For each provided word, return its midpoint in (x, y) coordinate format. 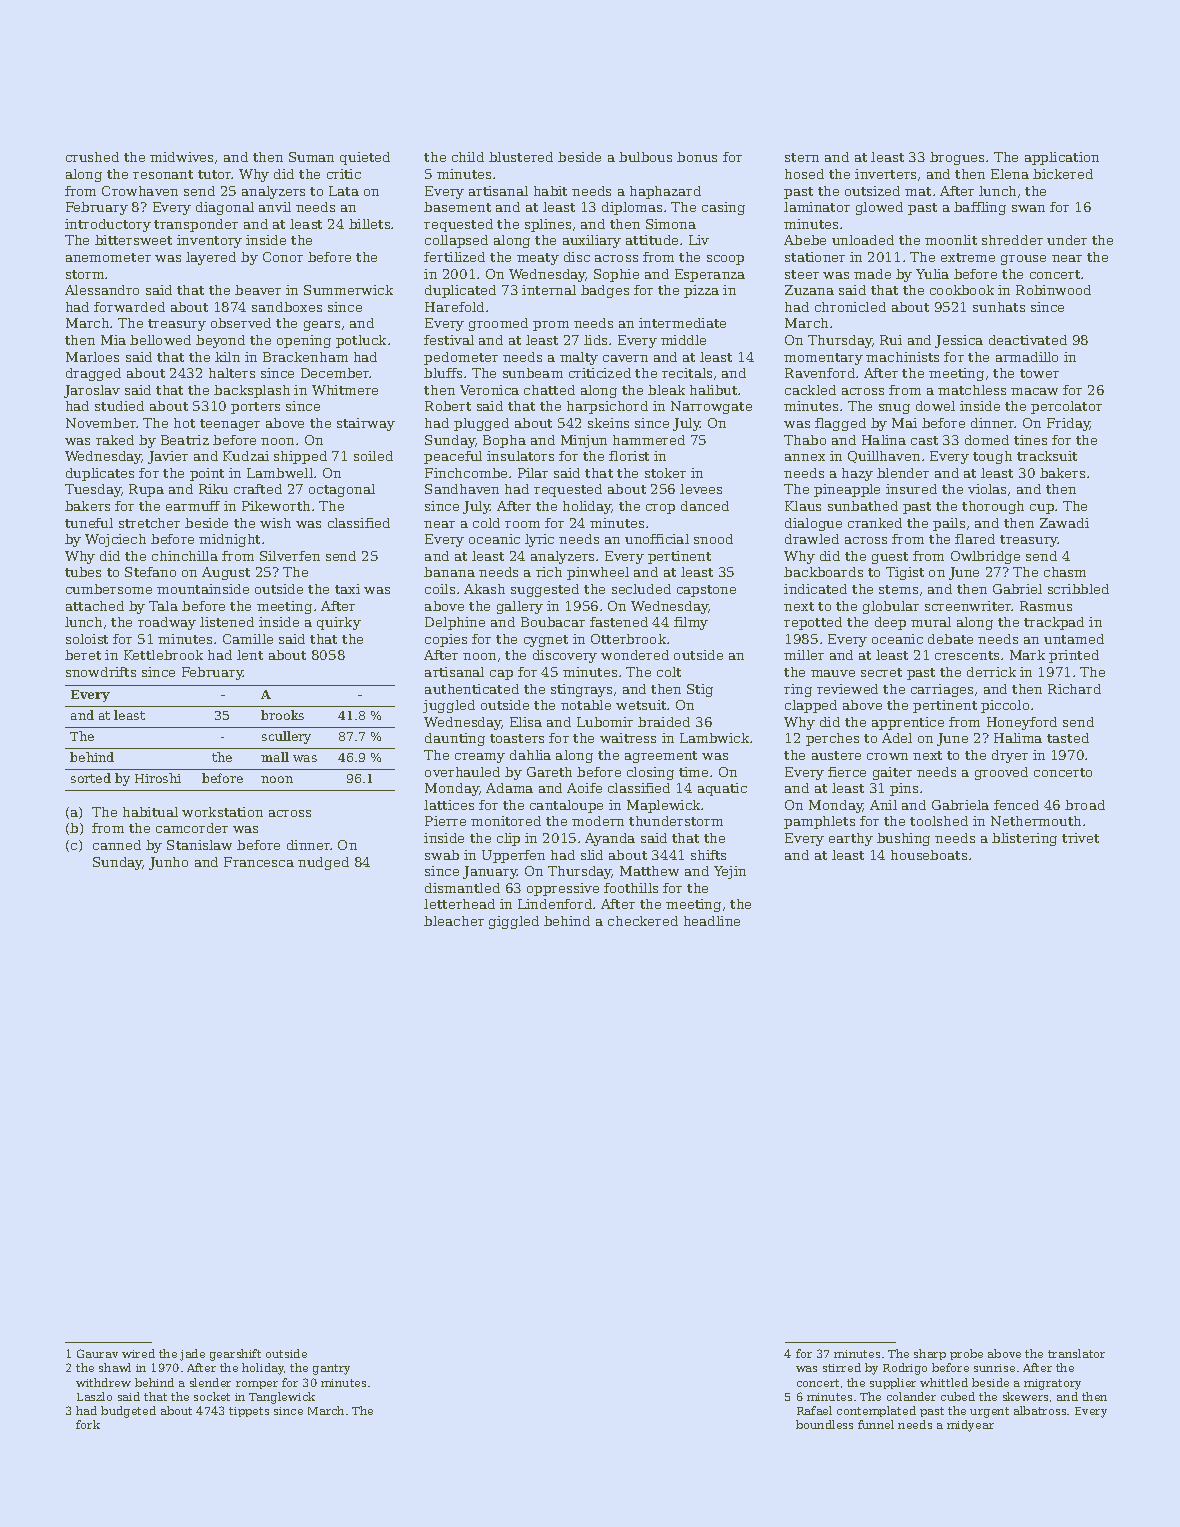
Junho (168, 863)
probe (966, 1354)
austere (836, 755)
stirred (842, 1367)
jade (192, 1355)
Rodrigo (905, 1369)
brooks (282, 715)
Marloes (92, 357)
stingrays (581, 690)
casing (723, 208)
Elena (1010, 174)
